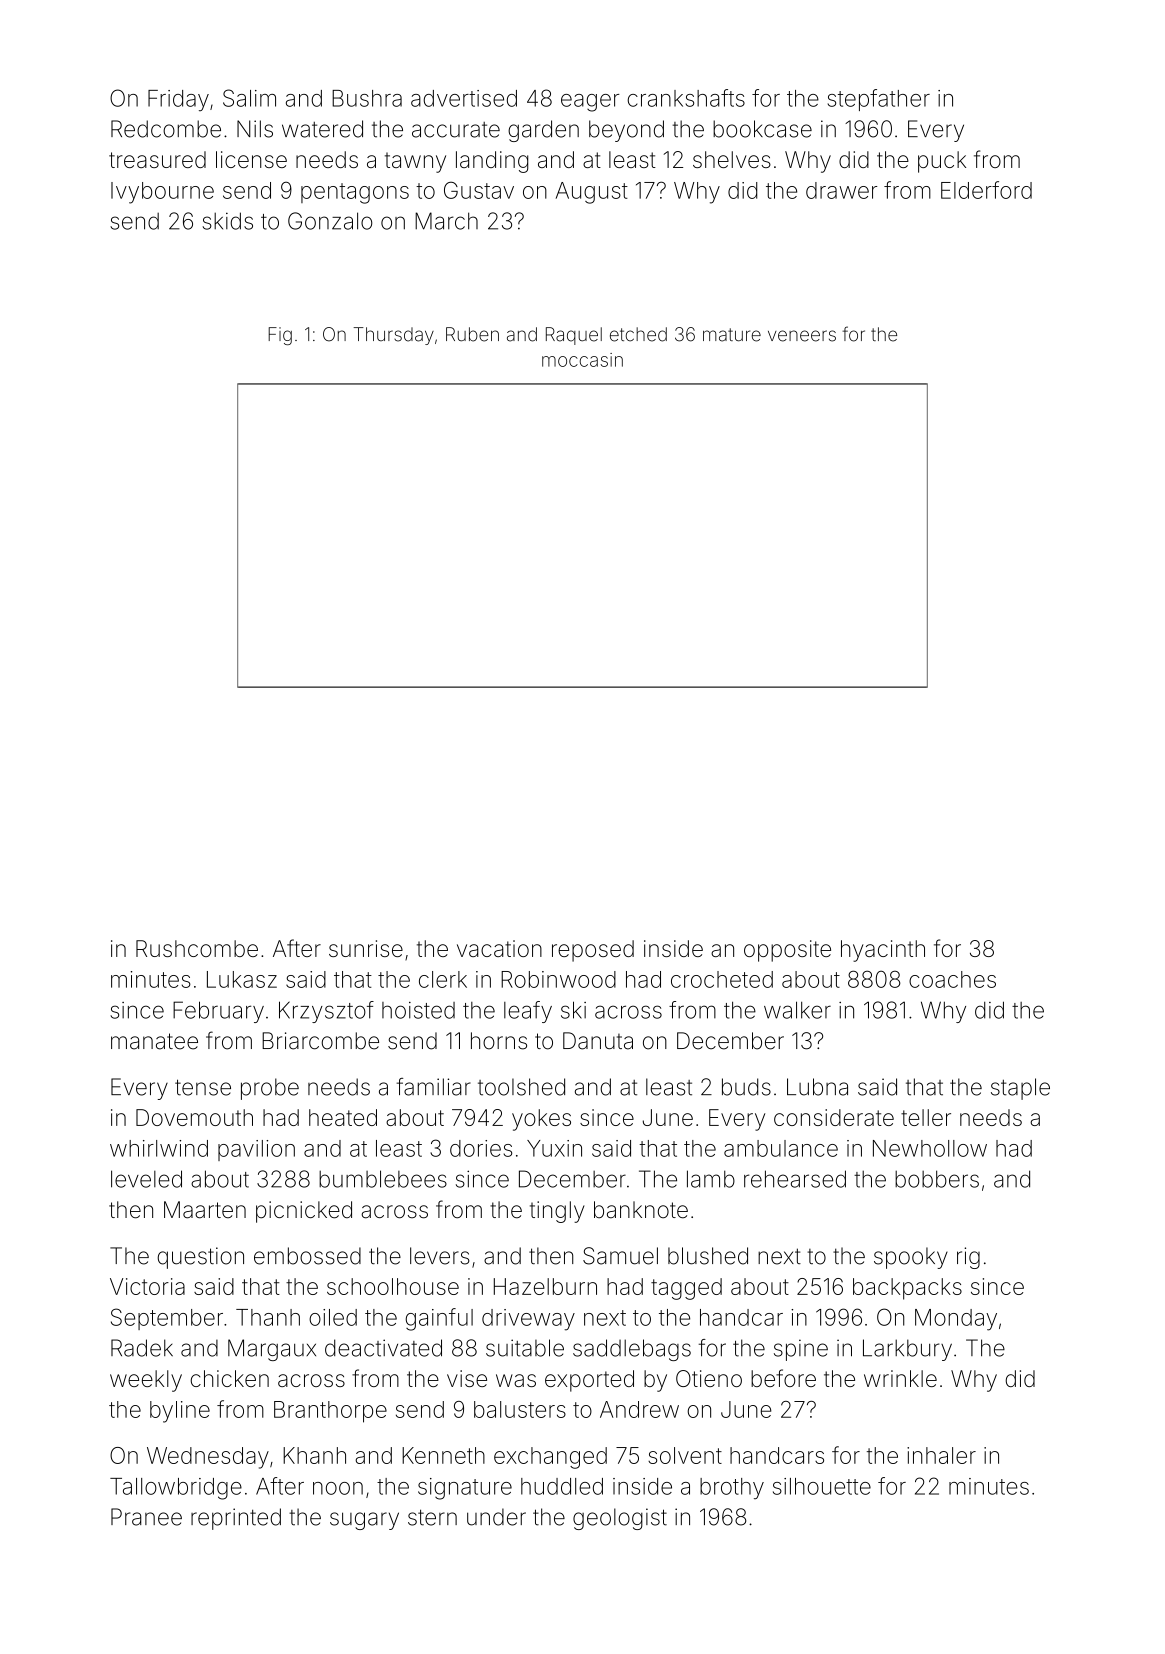 The height and width of the page is (1654, 1165). I want to click on stepfather, so click(879, 100).
